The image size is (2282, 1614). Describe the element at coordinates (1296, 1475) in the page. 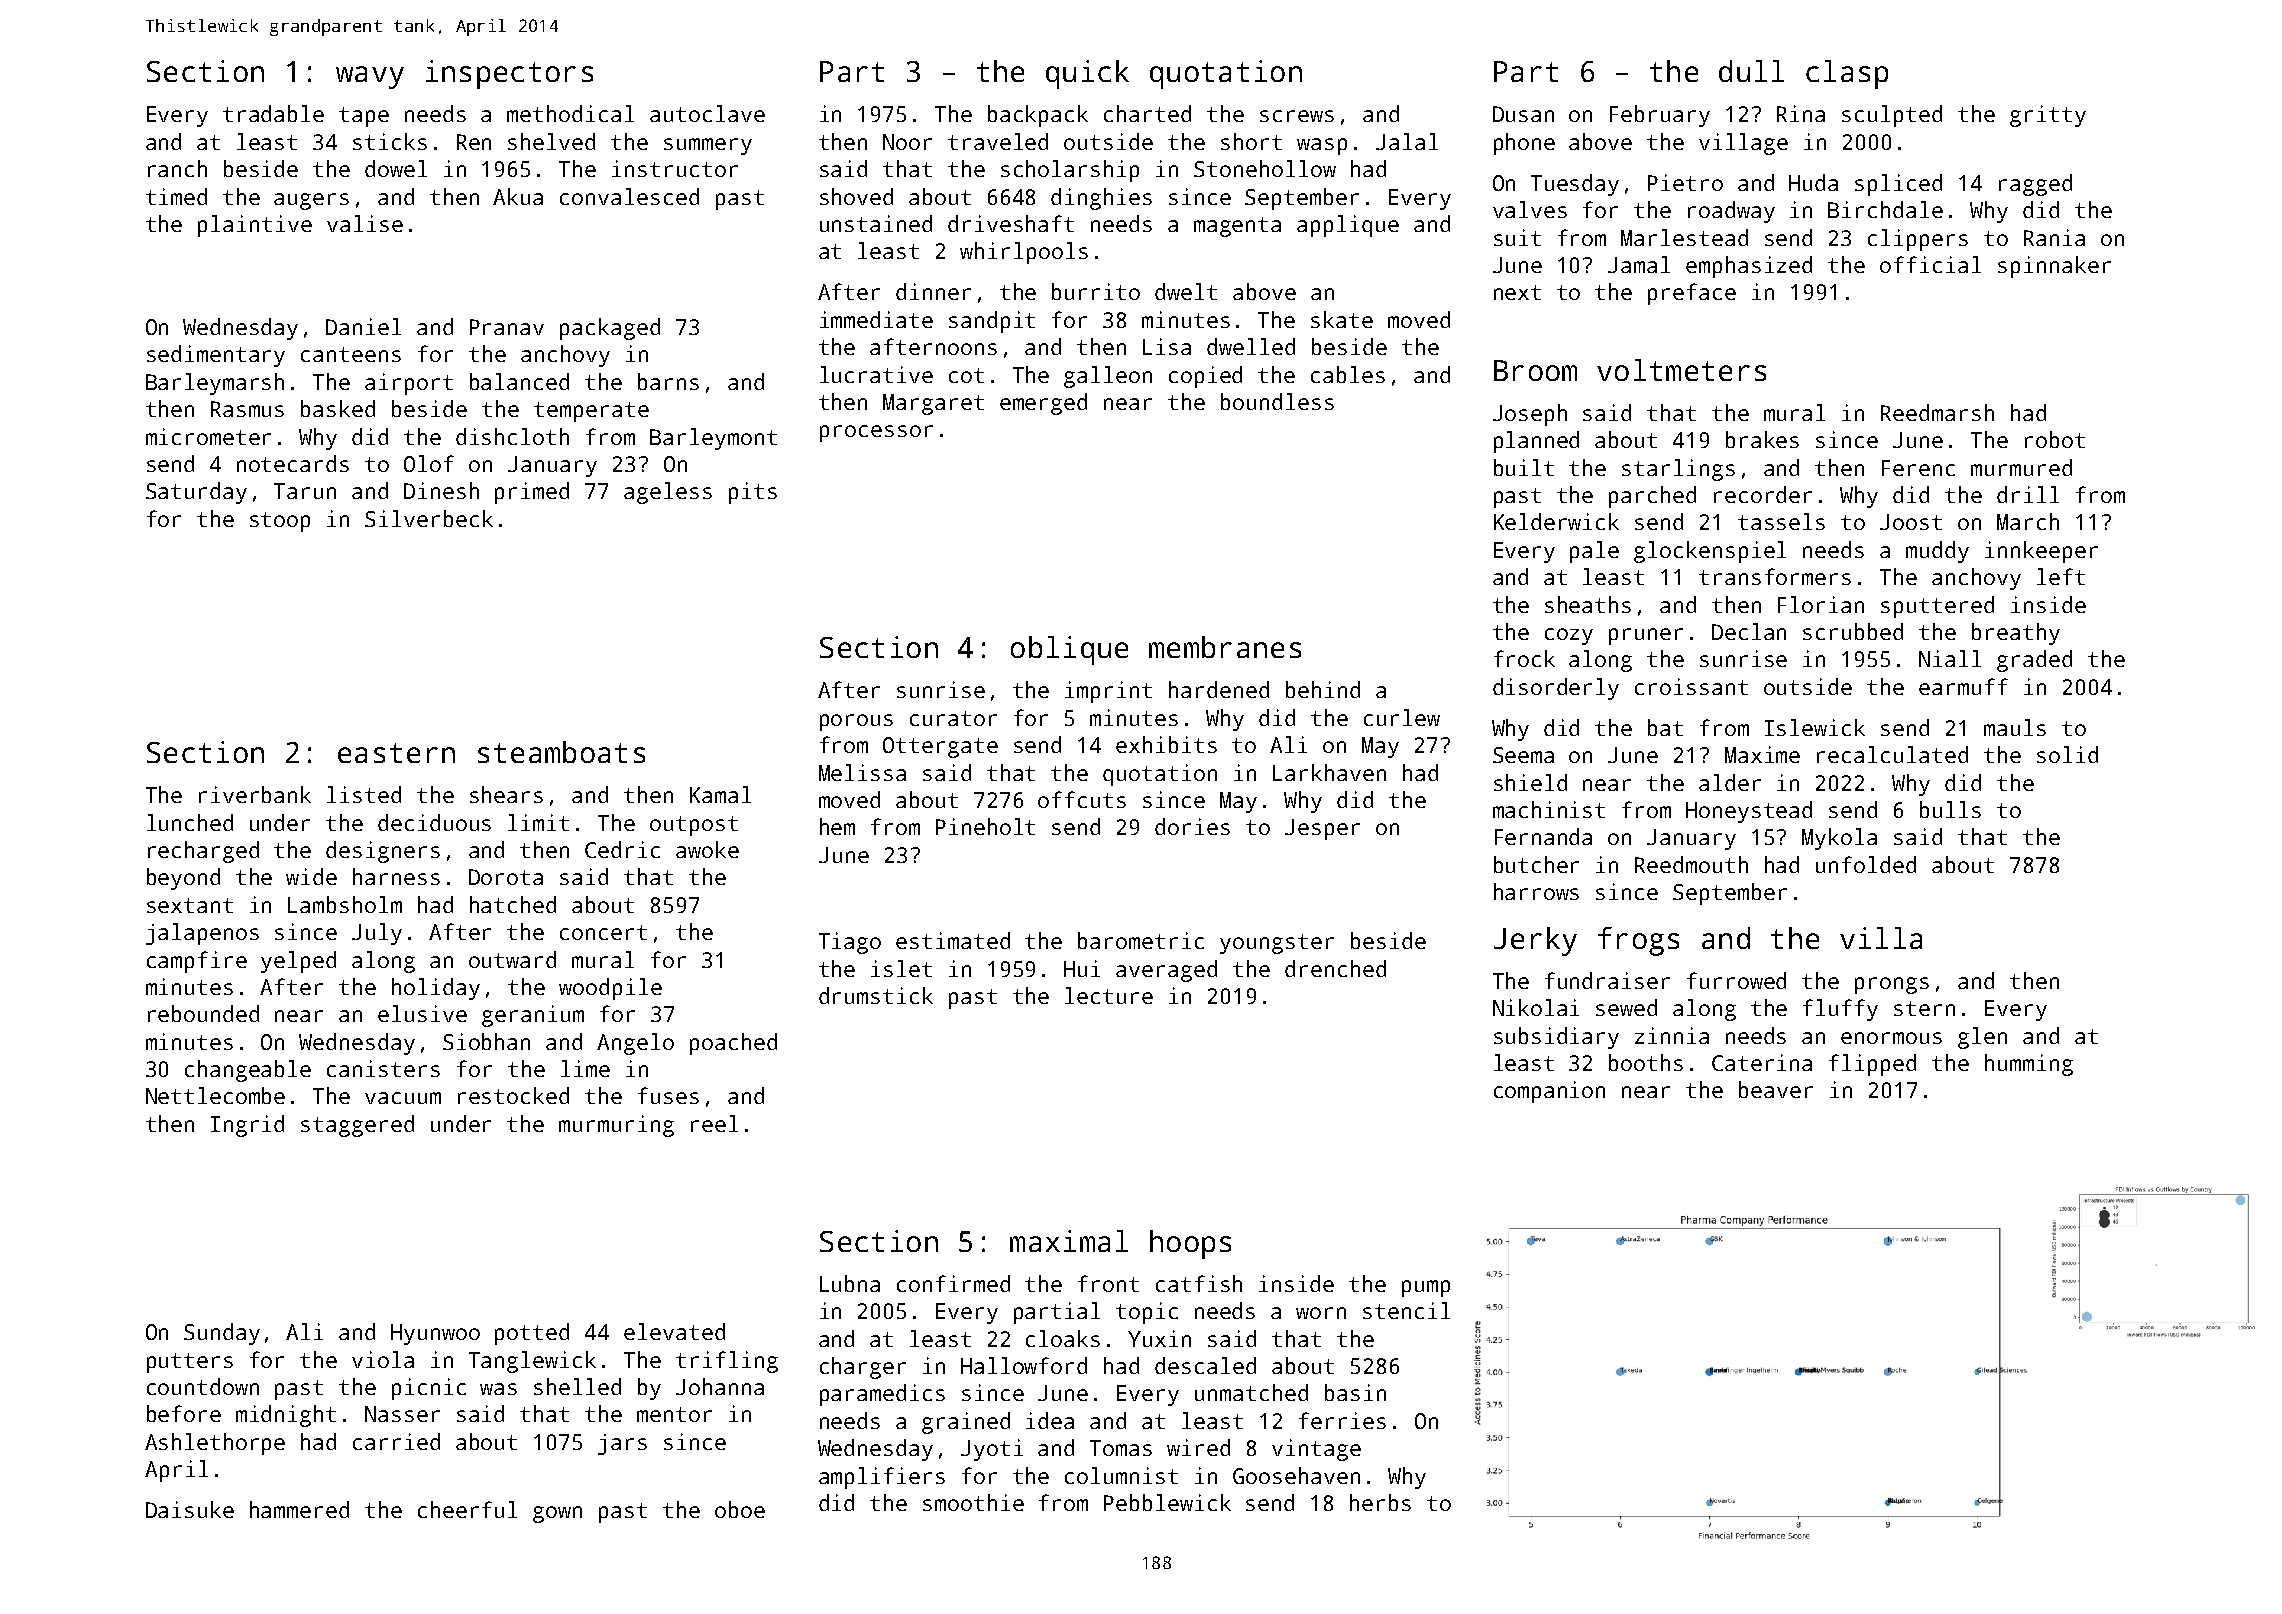

I see `Goosehaven` at that location.
